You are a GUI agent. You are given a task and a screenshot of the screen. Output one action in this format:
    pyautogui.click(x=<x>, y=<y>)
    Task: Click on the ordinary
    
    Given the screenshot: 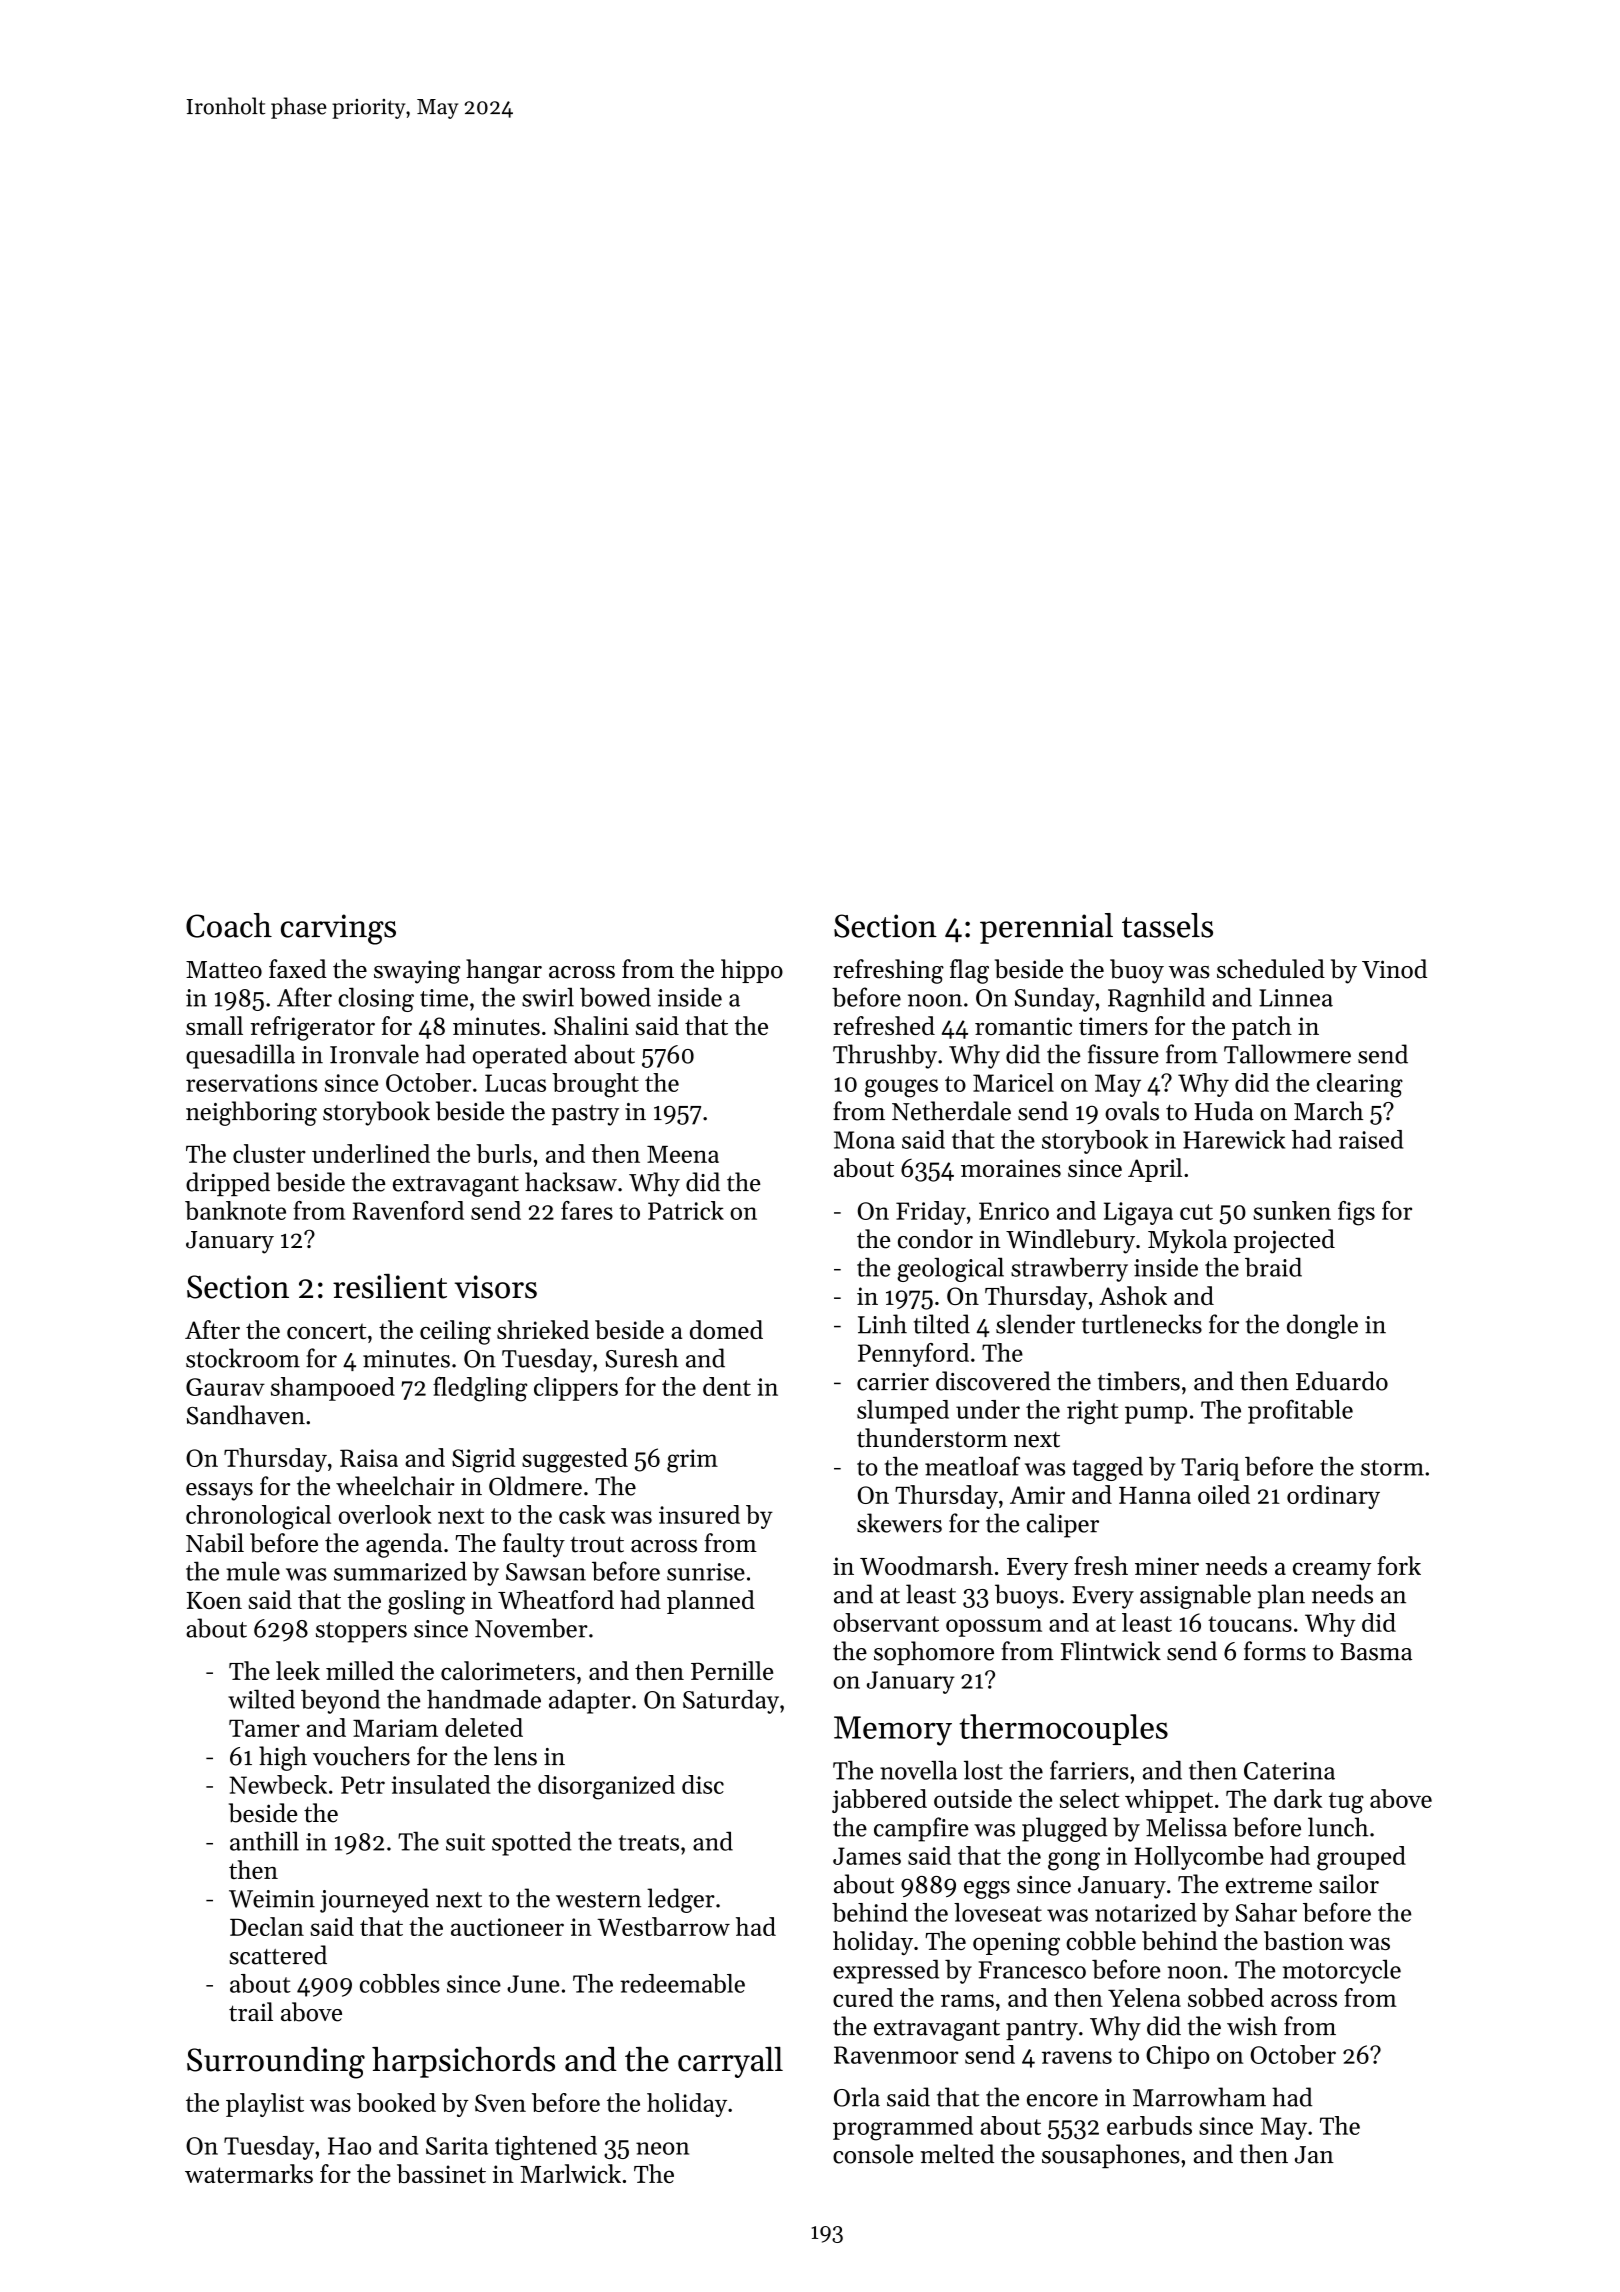 What is the action you would take?
    pyautogui.click(x=1333, y=1497)
